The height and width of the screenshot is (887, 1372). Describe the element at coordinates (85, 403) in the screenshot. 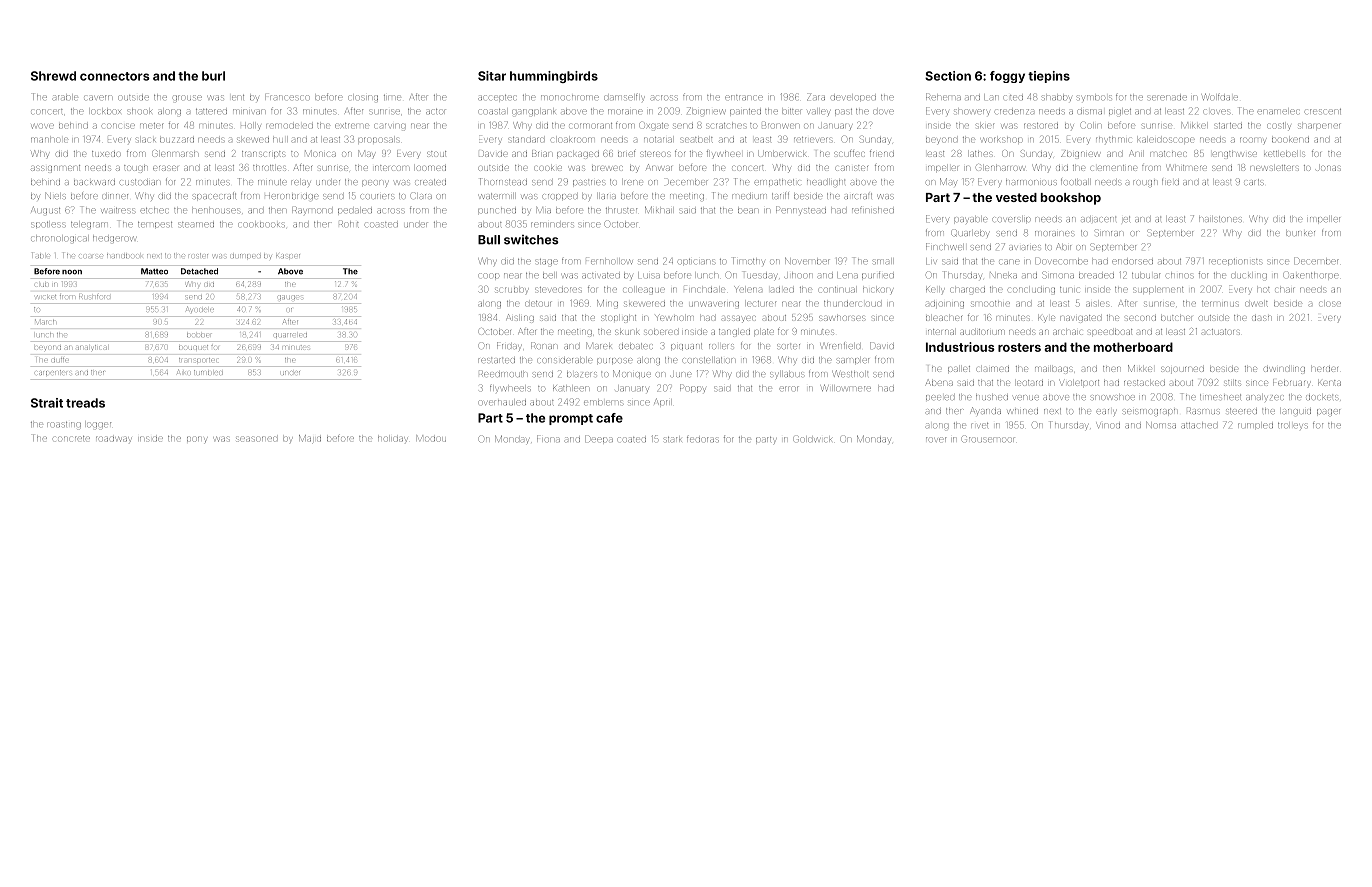

I see `treads` at that location.
